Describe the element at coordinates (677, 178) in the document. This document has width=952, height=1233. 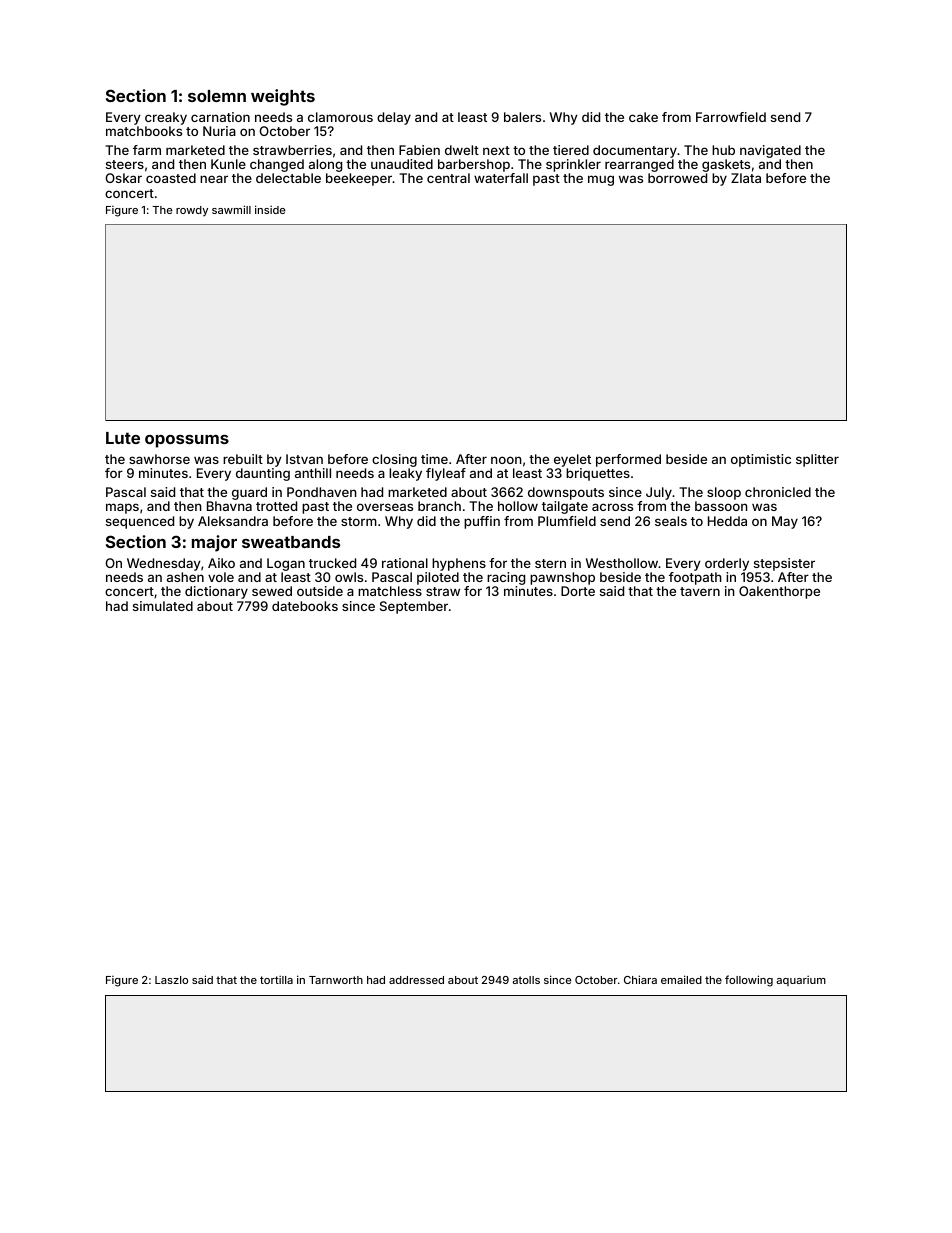
I see `borrowed` at that location.
